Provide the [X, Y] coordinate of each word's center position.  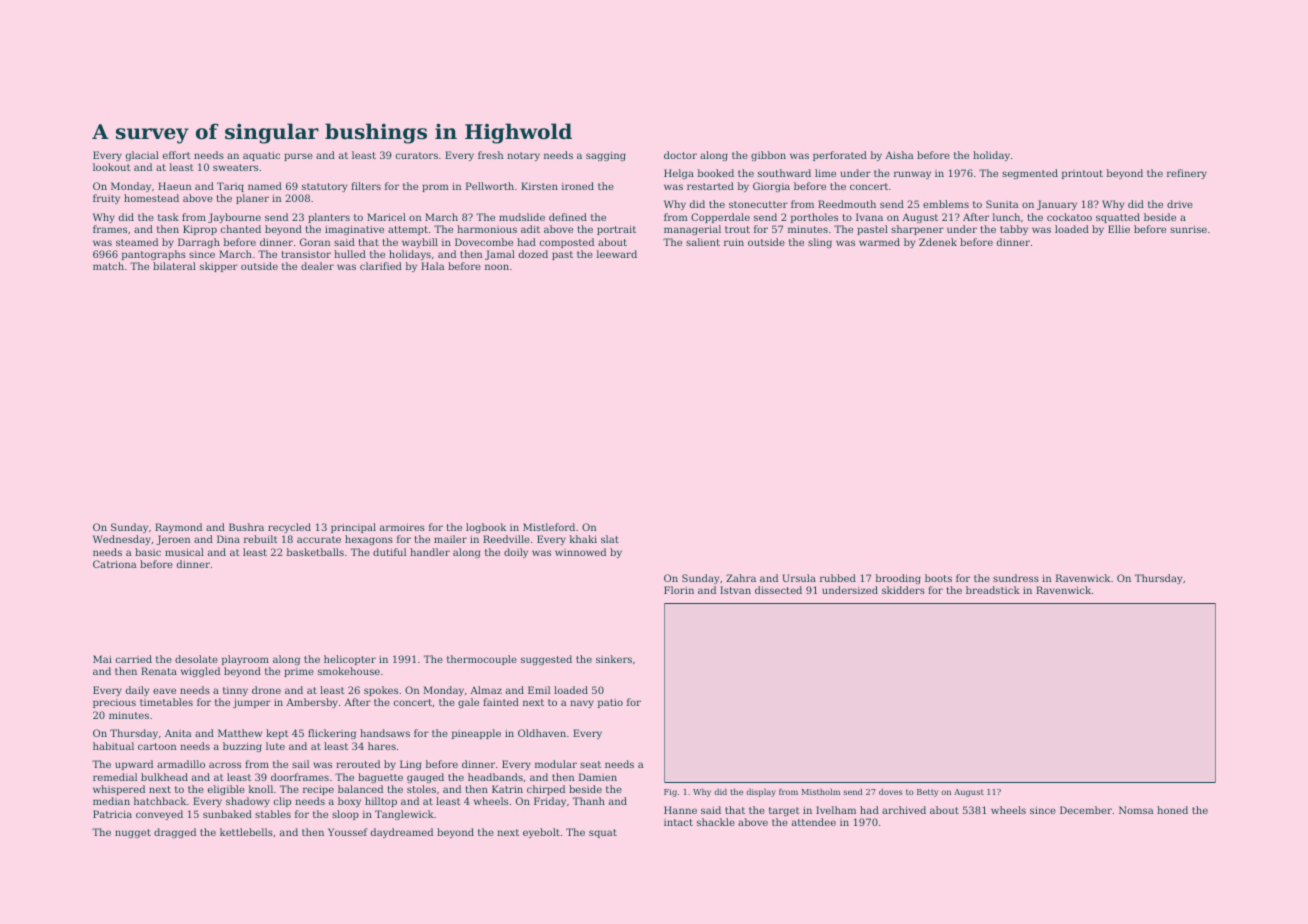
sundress [1016, 578]
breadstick [993, 590]
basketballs [315, 552]
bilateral [174, 266]
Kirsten [539, 186]
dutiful [389, 552]
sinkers [614, 659]
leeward [617, 254]
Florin [679, 590]
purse [298, 157]
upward [134, 765]
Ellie [1119, 229]
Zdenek [938, 242]
